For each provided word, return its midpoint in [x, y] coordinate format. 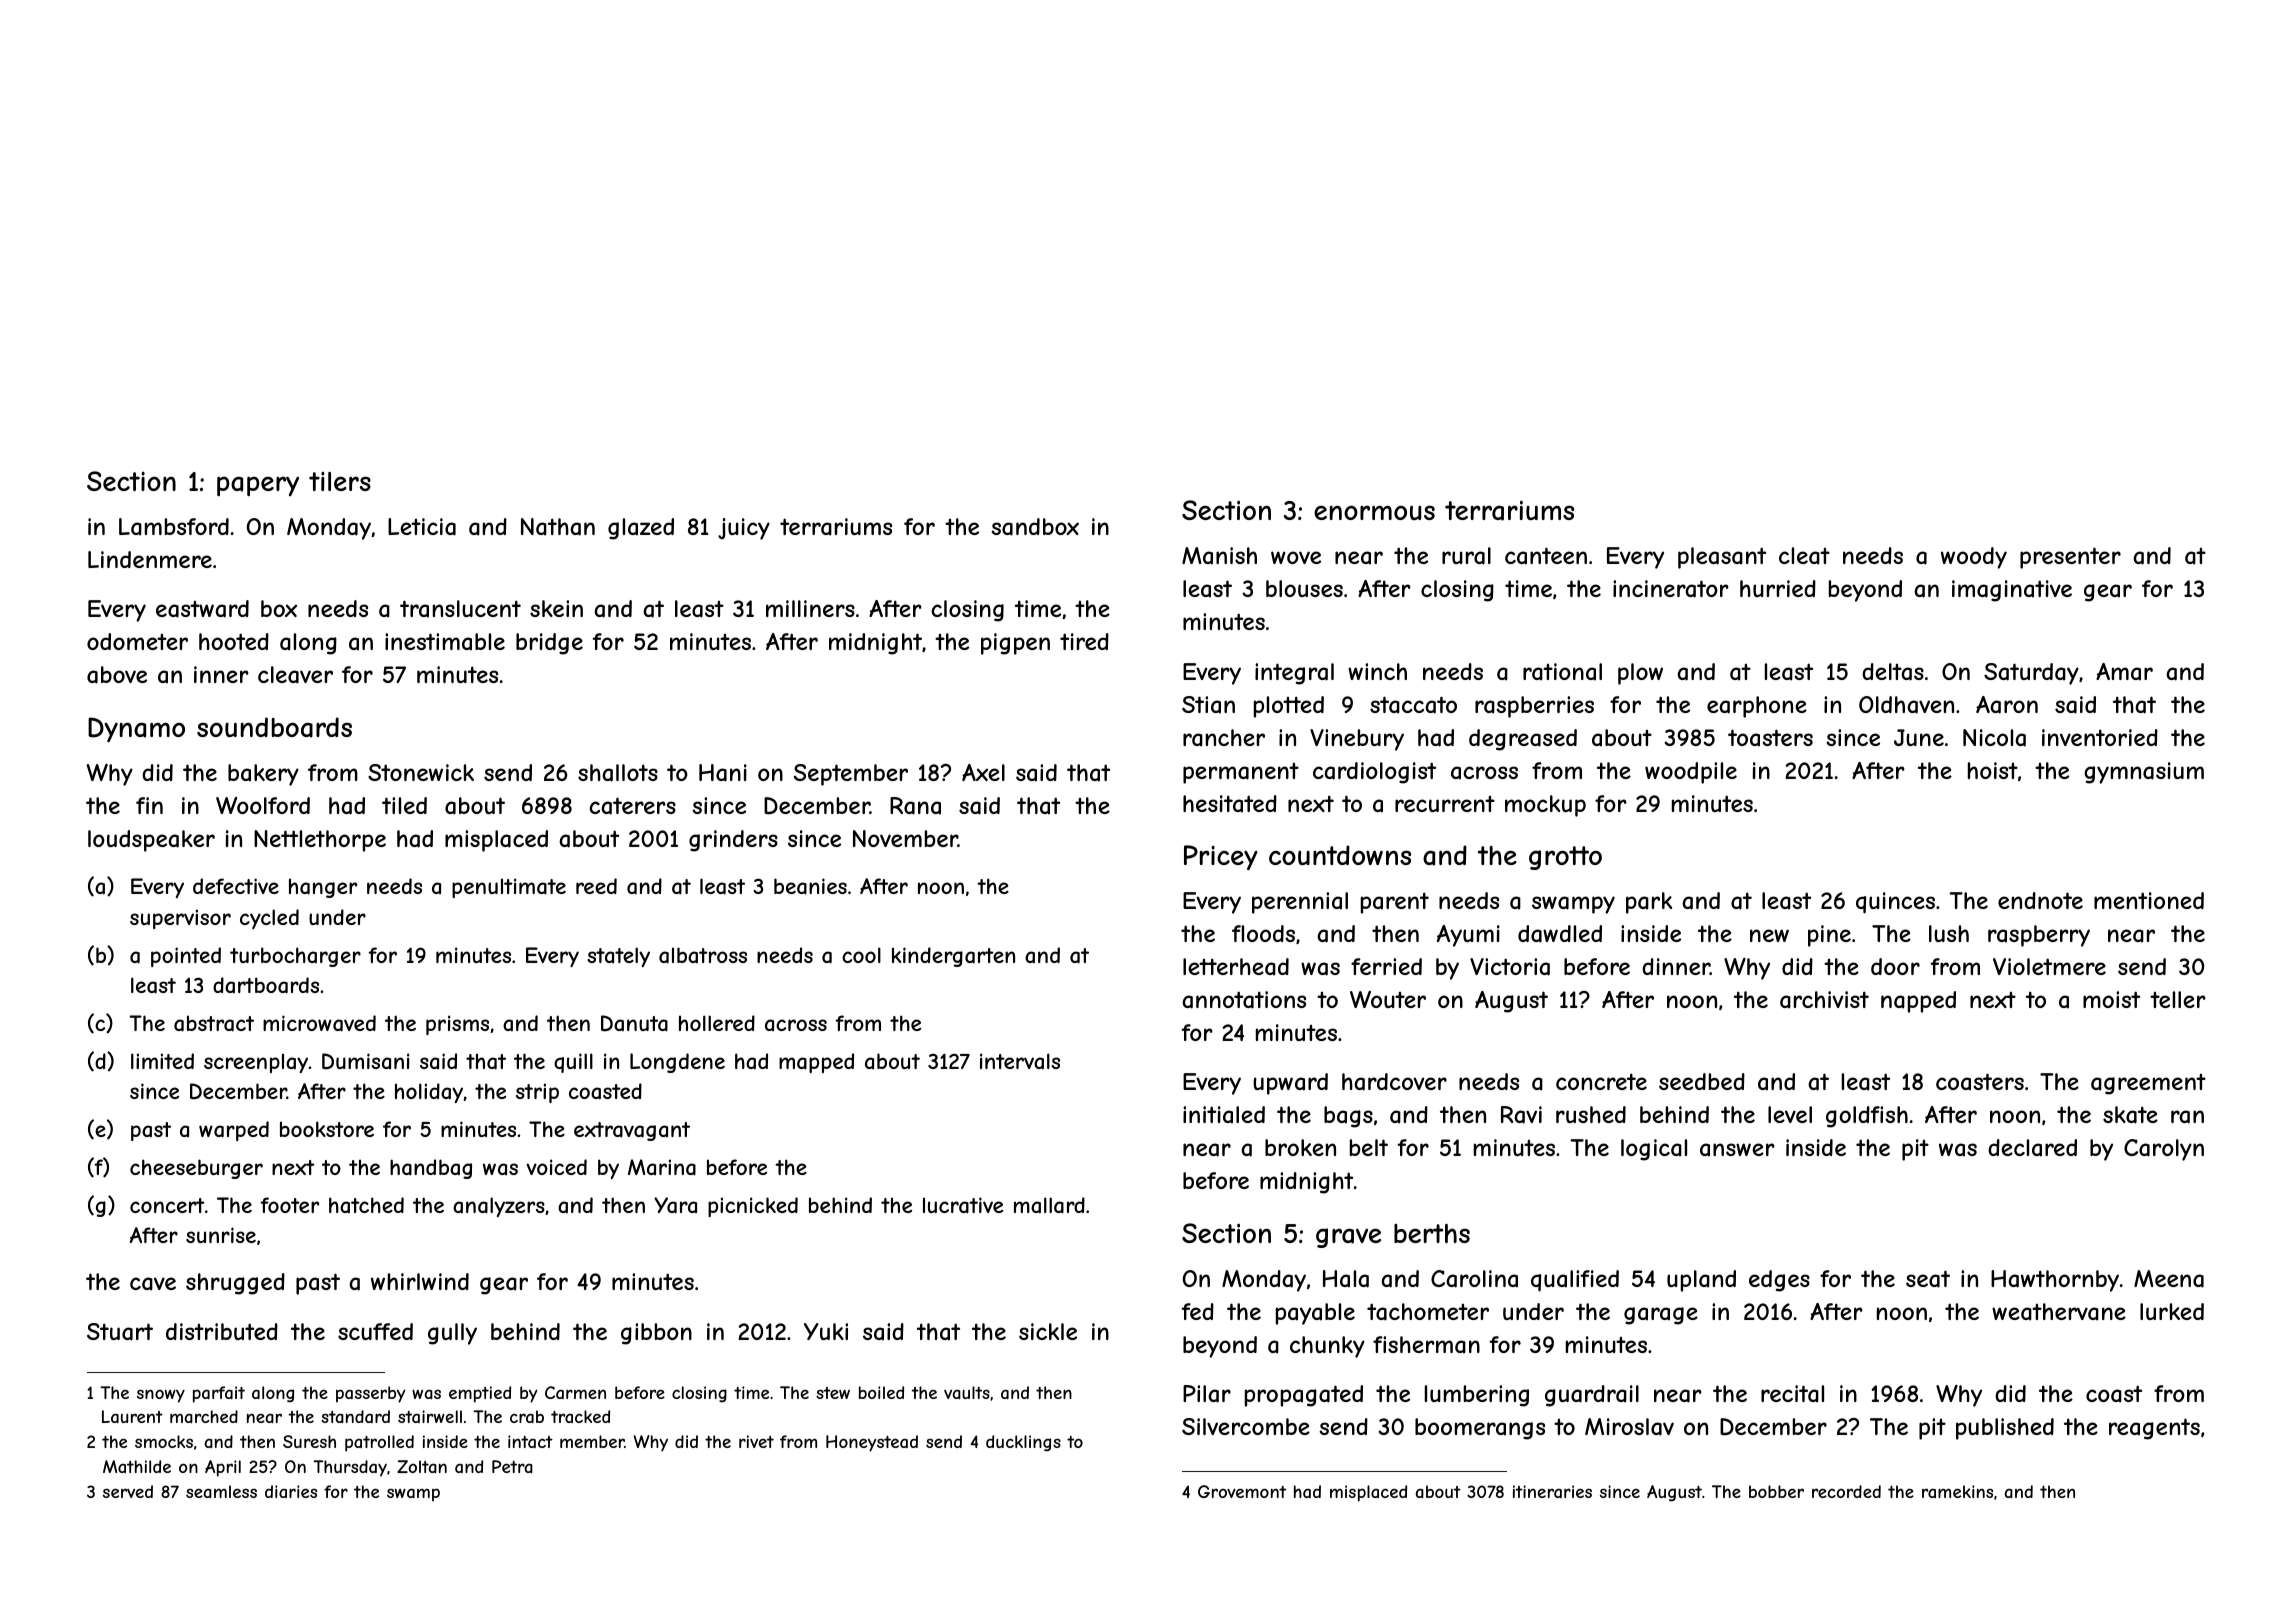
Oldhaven [1906, 705]
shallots [618, 773]
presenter [2070, 558]
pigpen [1015, 644]
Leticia [422, 527]
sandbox [1035, 527]
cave [153, 1284]
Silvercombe [1246, 1426]
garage [1661, 1316]
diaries [291, 1491]
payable [1315, 1314]
